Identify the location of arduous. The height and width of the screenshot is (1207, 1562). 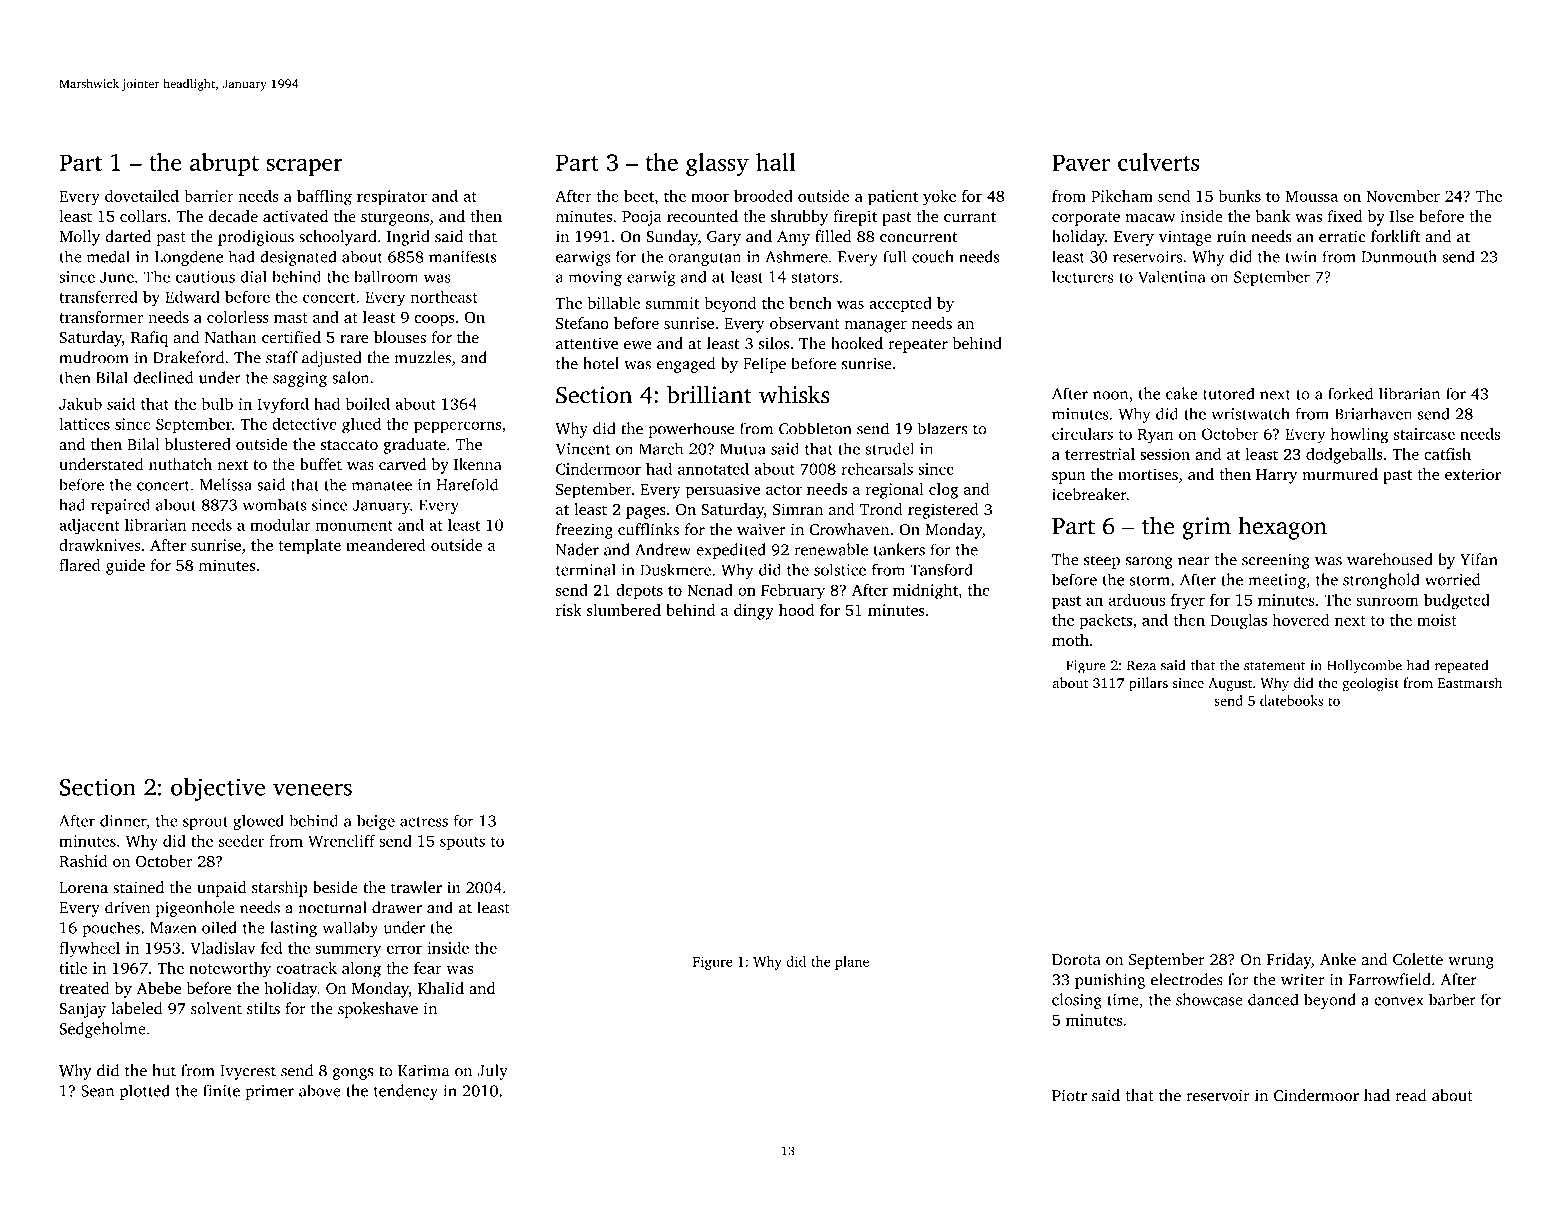
(1136, 599).
